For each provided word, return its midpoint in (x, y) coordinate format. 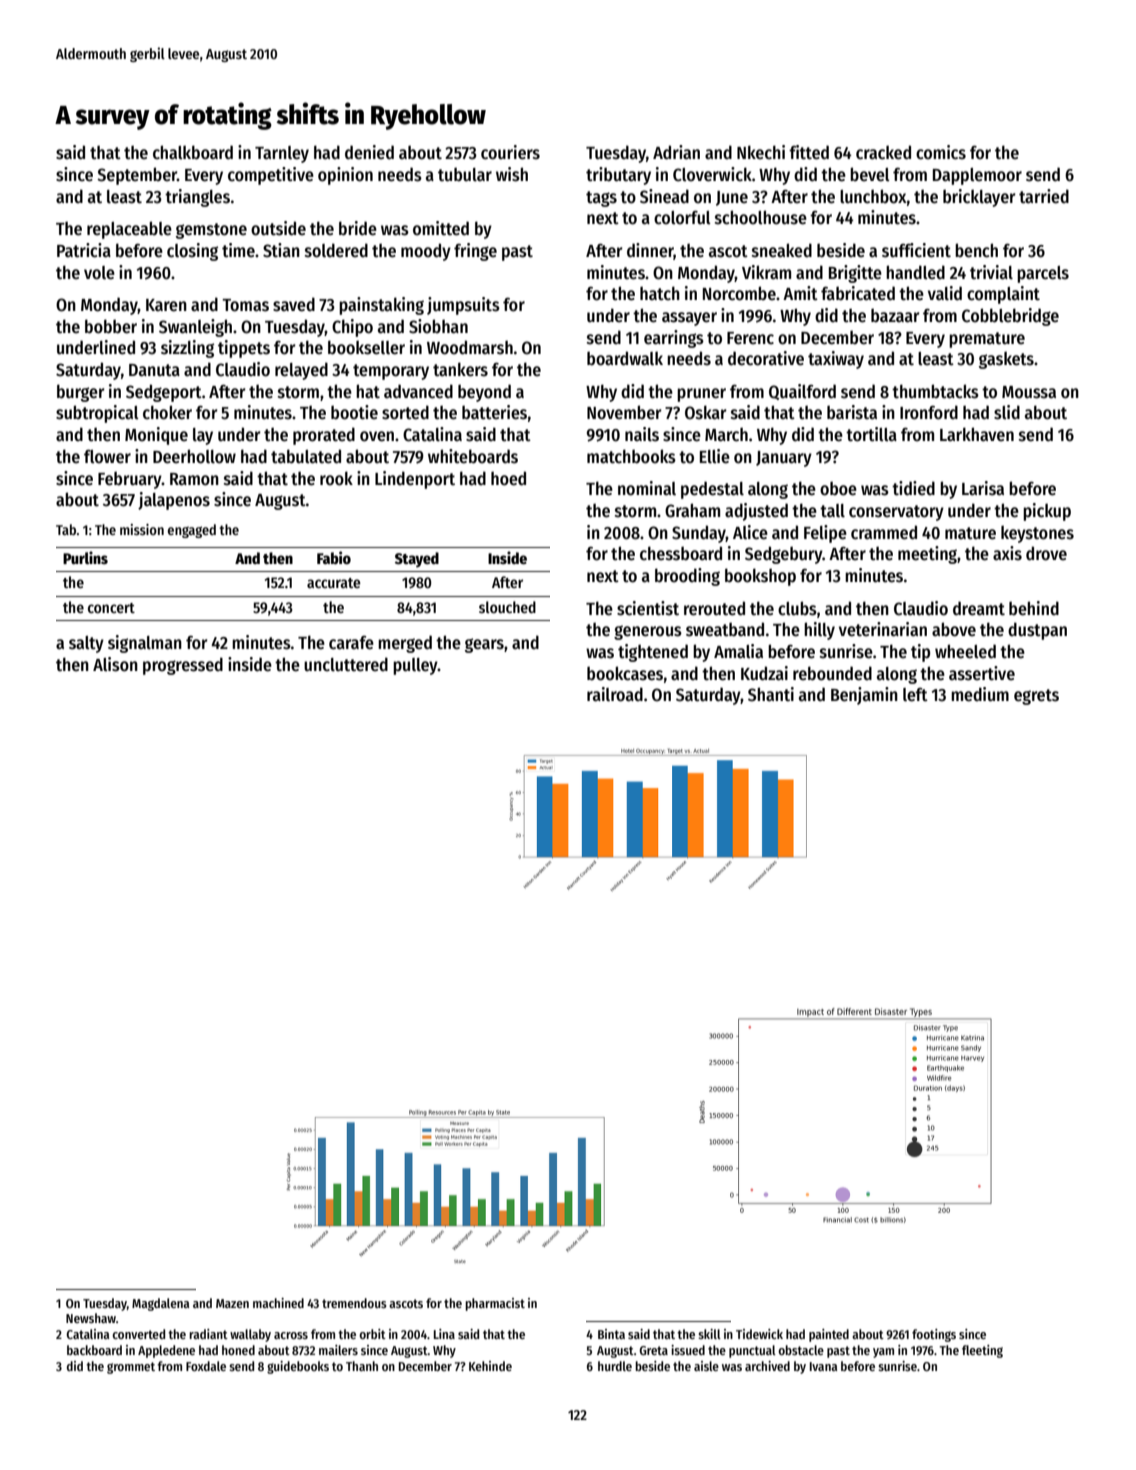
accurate (334, 583)
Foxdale (206, 1366)
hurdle (615, 1366)
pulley (415, 666)
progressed (183, 666)
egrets (1036, 697)
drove (1046, 553)
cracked (883, 152)
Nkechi (761, 152)
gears (484, 645)
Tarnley (282, 154)
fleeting (982, 1351)
